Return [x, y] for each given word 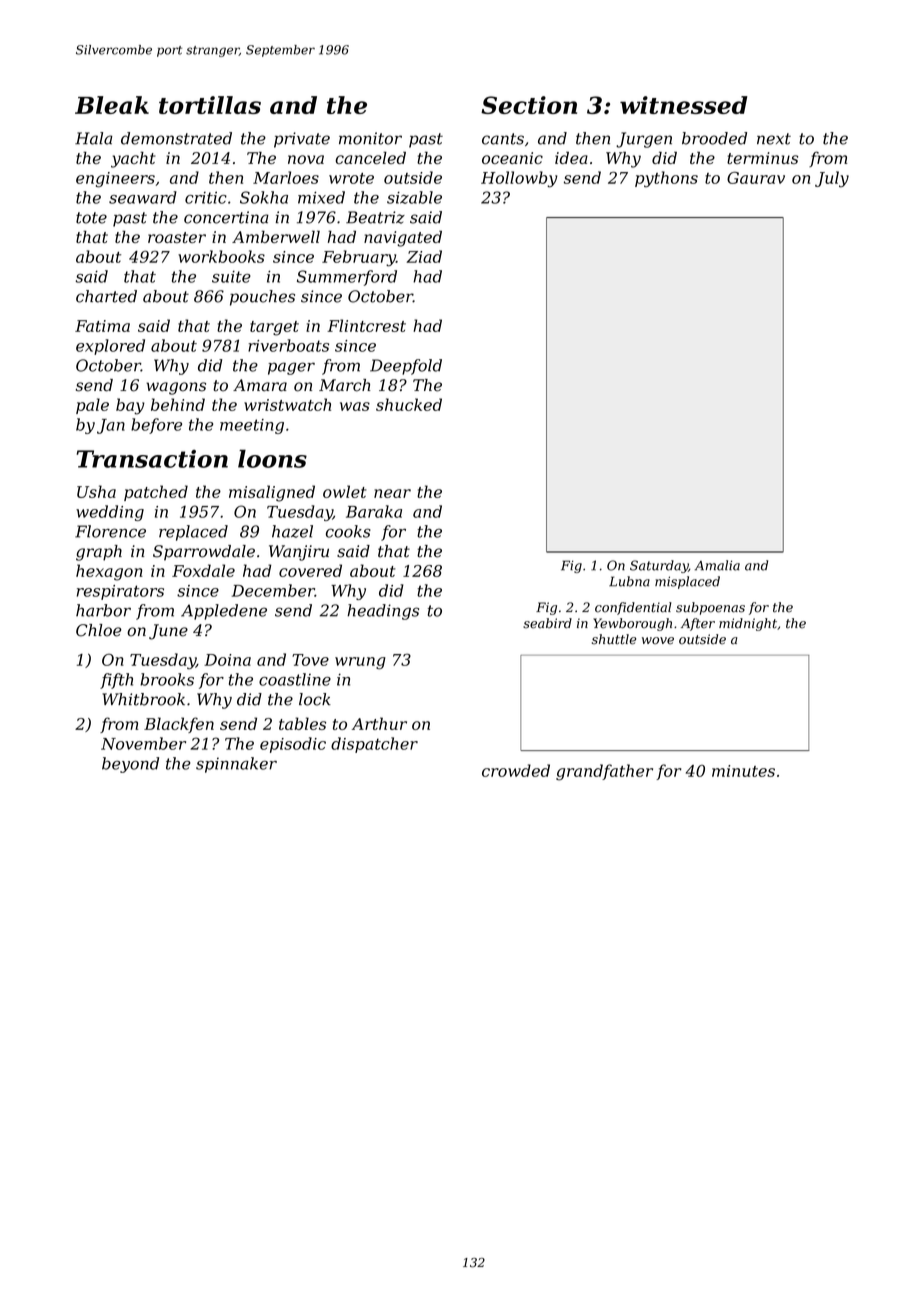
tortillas [210, 105]
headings [383, 612]
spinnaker [236, 765]
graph [99, 553]
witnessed [683, 105]
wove [658, 641]
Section [529, 105]
